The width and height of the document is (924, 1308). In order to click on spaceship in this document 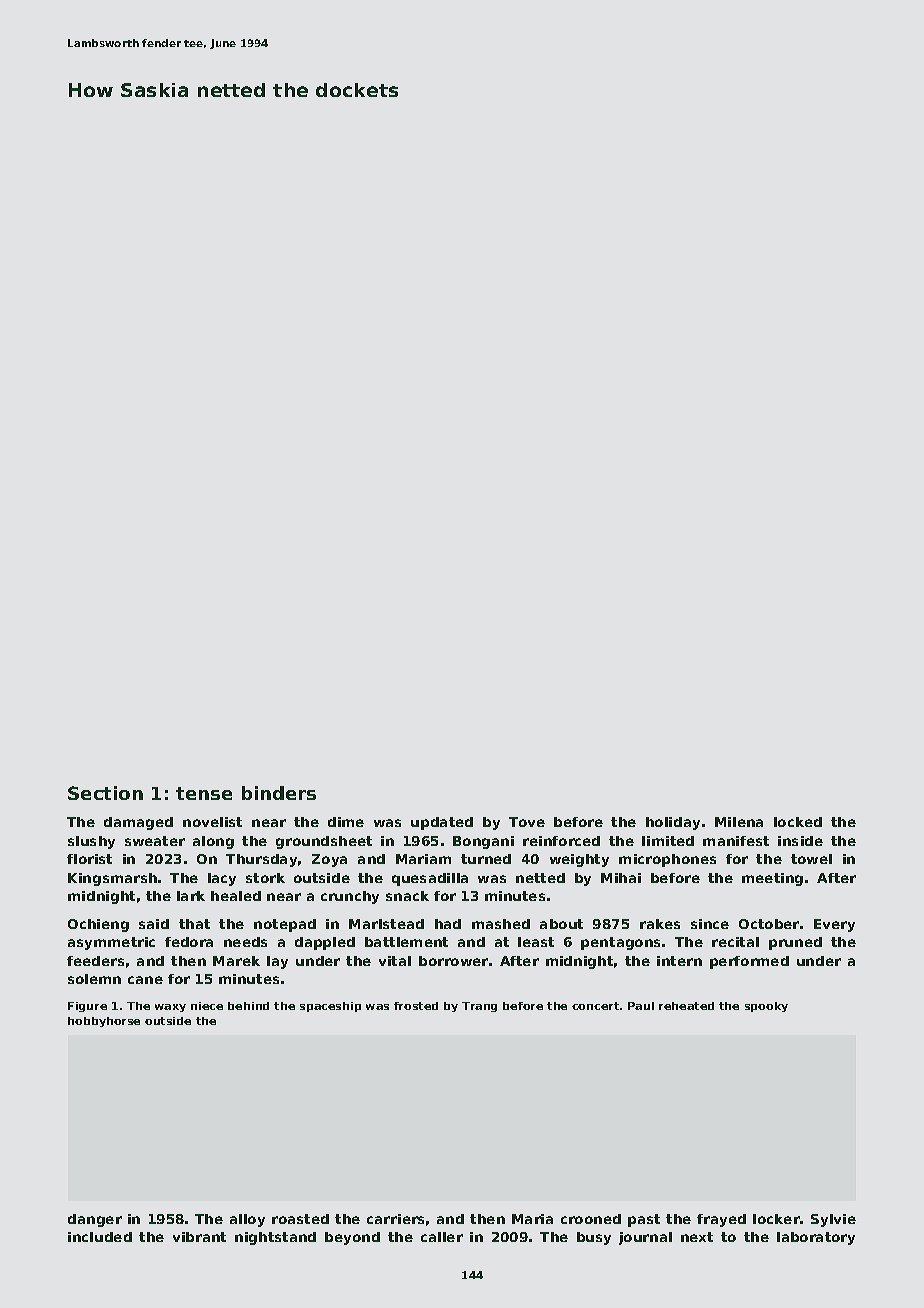, I will do `click(330, 1007)`.
